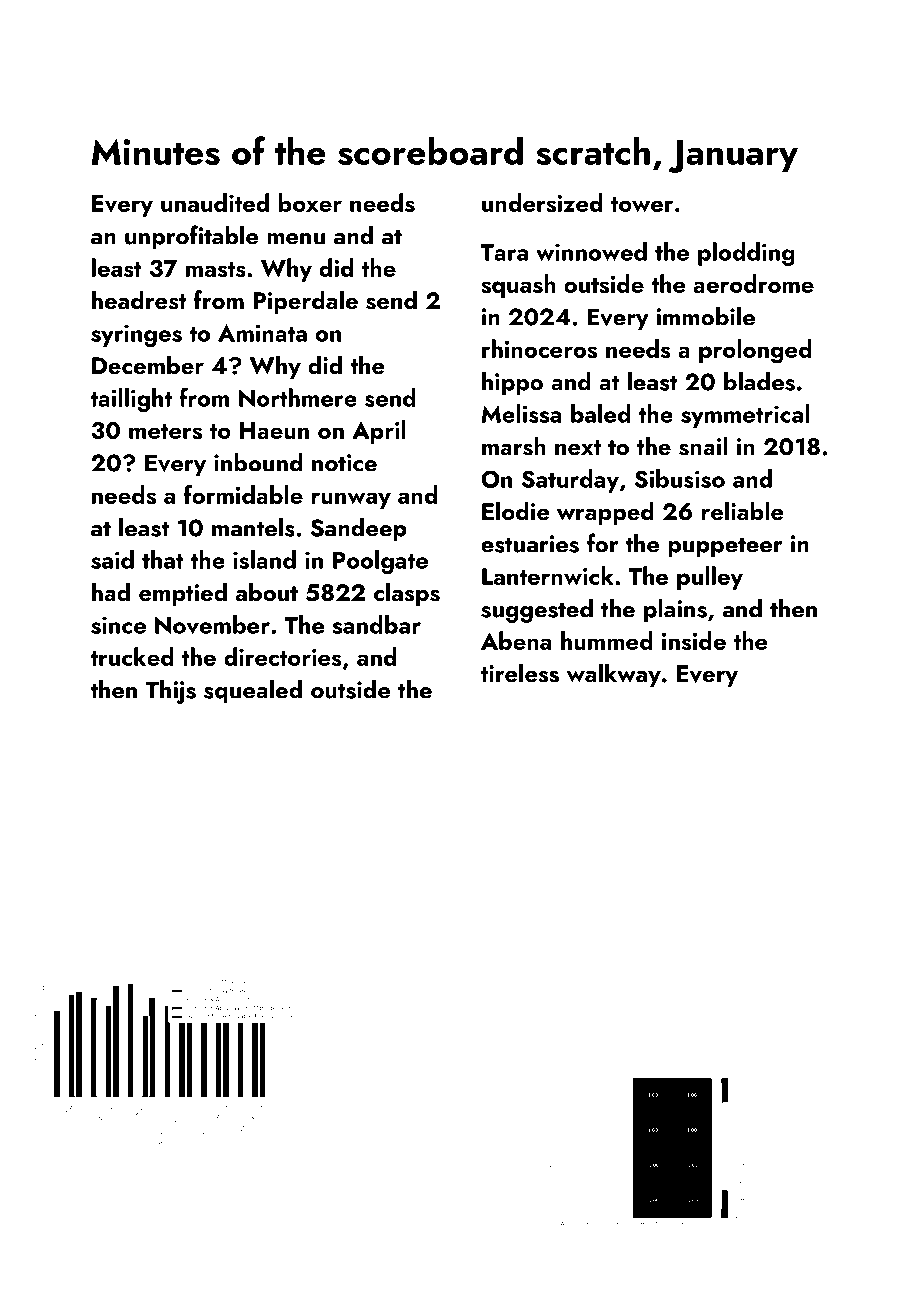  What do you see at coordinates (305, 302) in the screenshot?
I see `Piperdale` at bounding box center [305, 302].
